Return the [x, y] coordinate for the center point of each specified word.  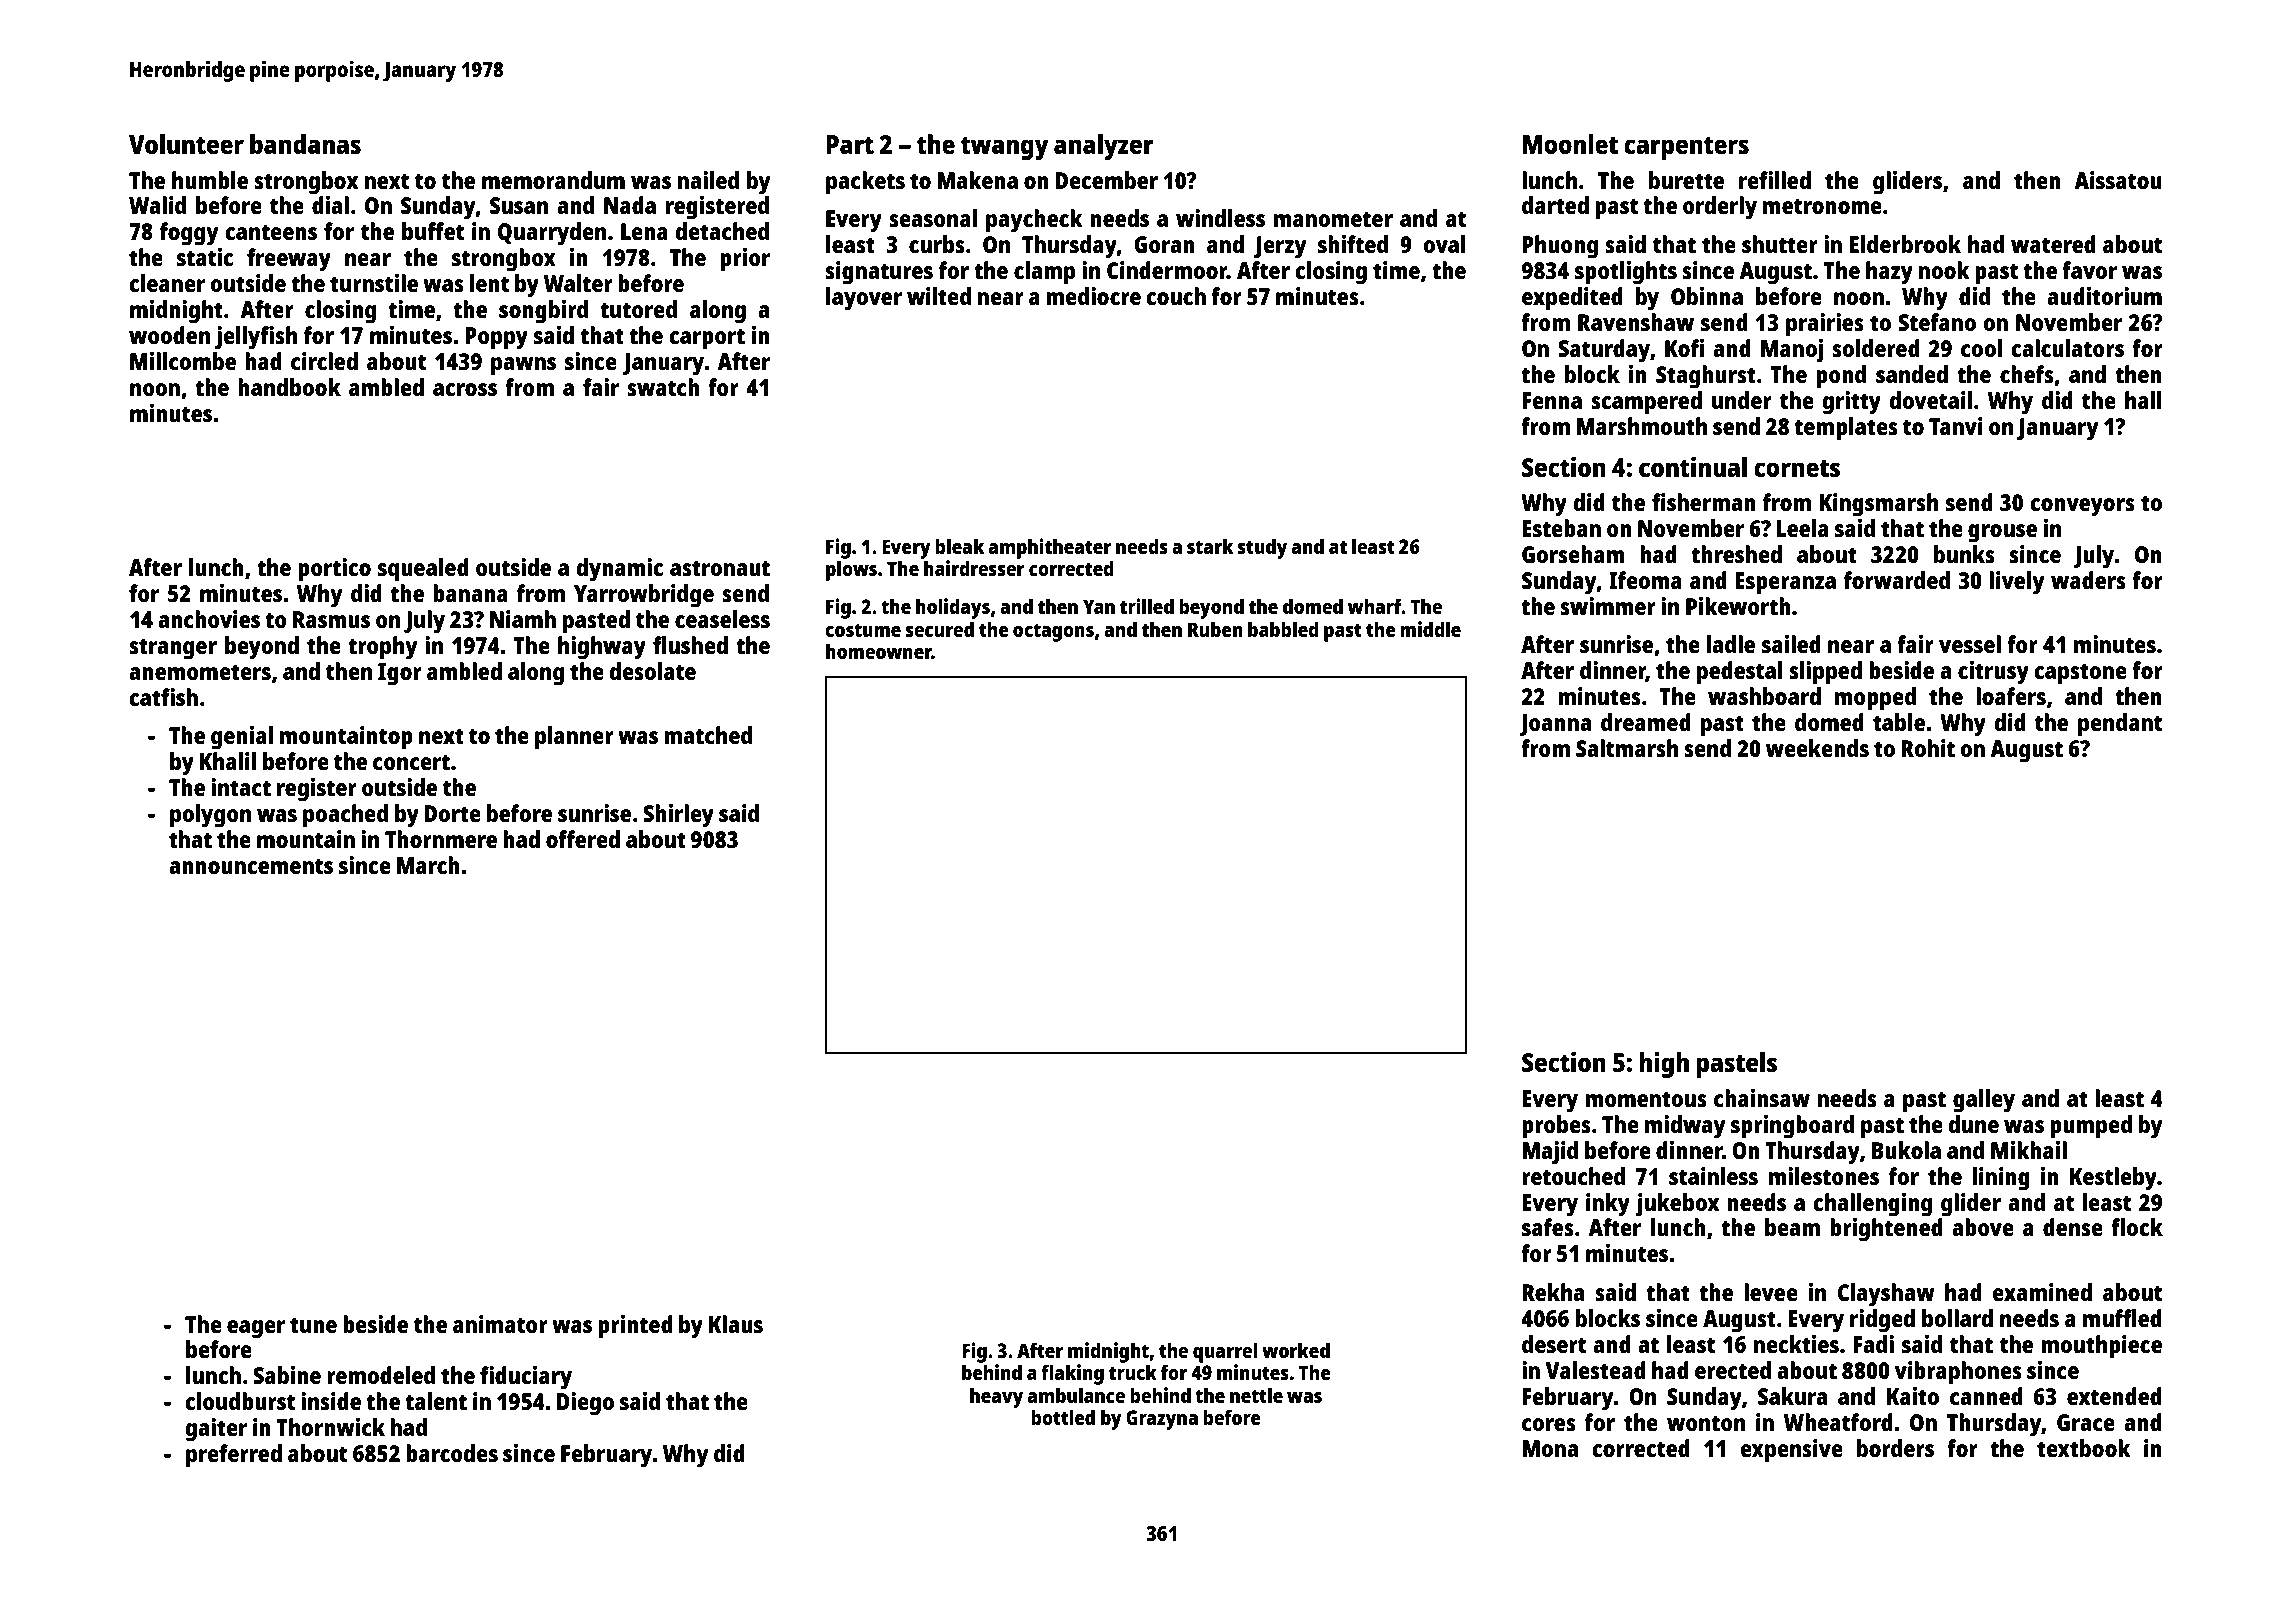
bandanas [305, 144]
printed [635, 1327]
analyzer [1103, 147]
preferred [234, 1456]
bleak [959, 546]
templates [1846, 429]
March [428, 865]
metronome [1822, 206]
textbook [2084, 1448]
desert [1554, 1344]
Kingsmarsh [1878, 505]
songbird [543, 312]
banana [470, 593]
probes [1556, 1127]
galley [1984, 1101]
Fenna [1552, 400]
